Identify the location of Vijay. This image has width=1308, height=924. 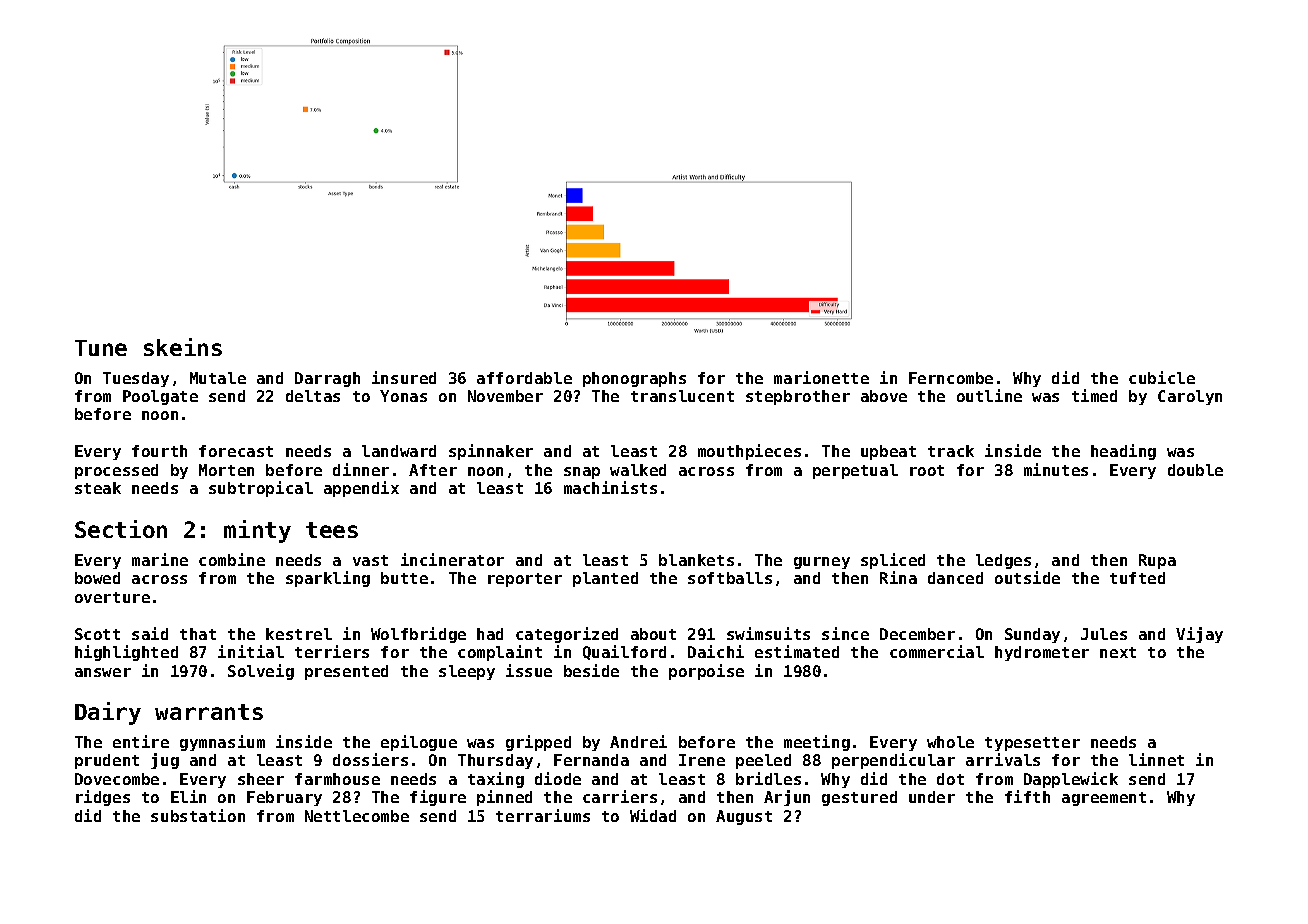
(1199, 635).
